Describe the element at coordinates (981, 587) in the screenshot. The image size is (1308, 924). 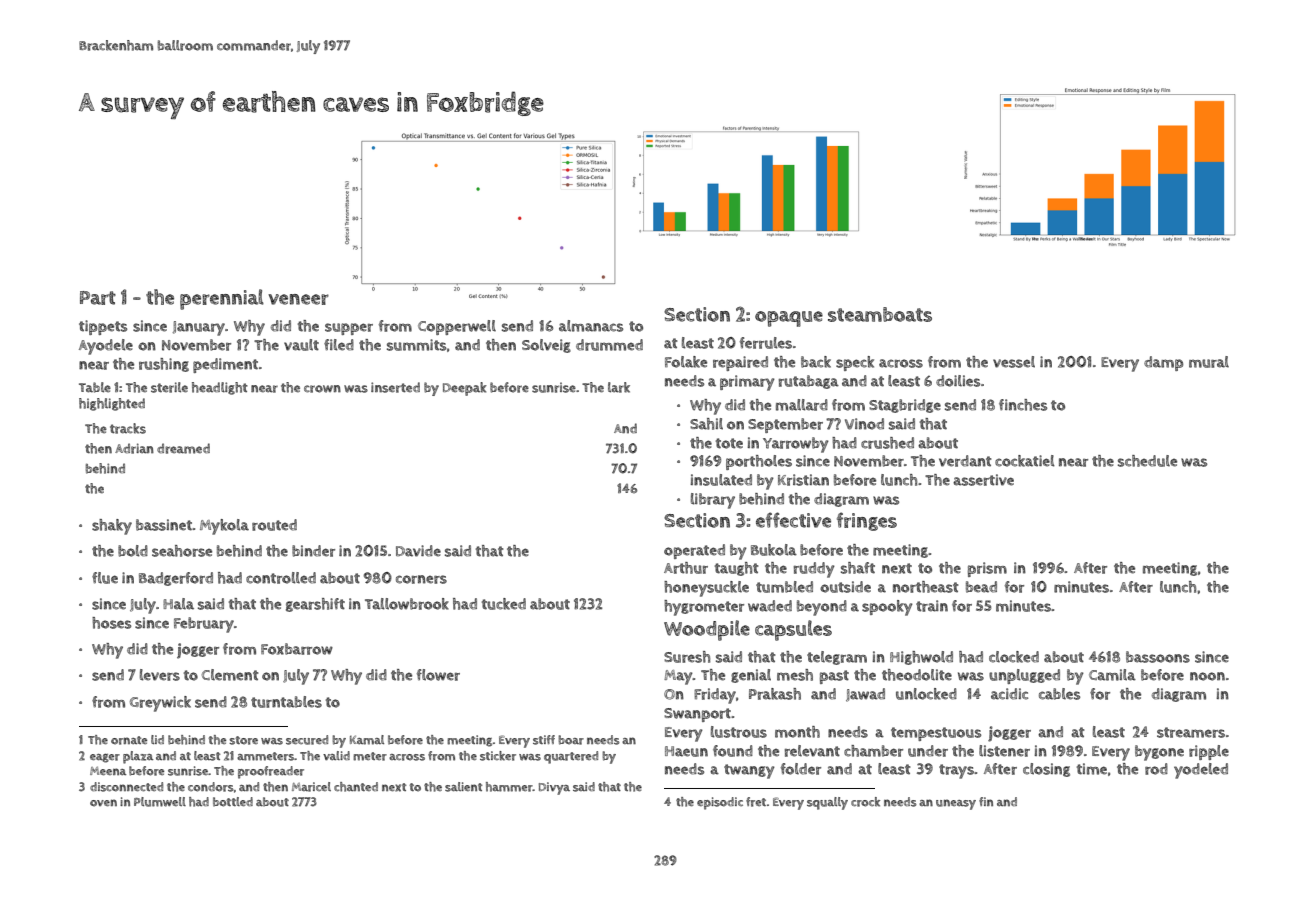
I see `bead` at that location.
